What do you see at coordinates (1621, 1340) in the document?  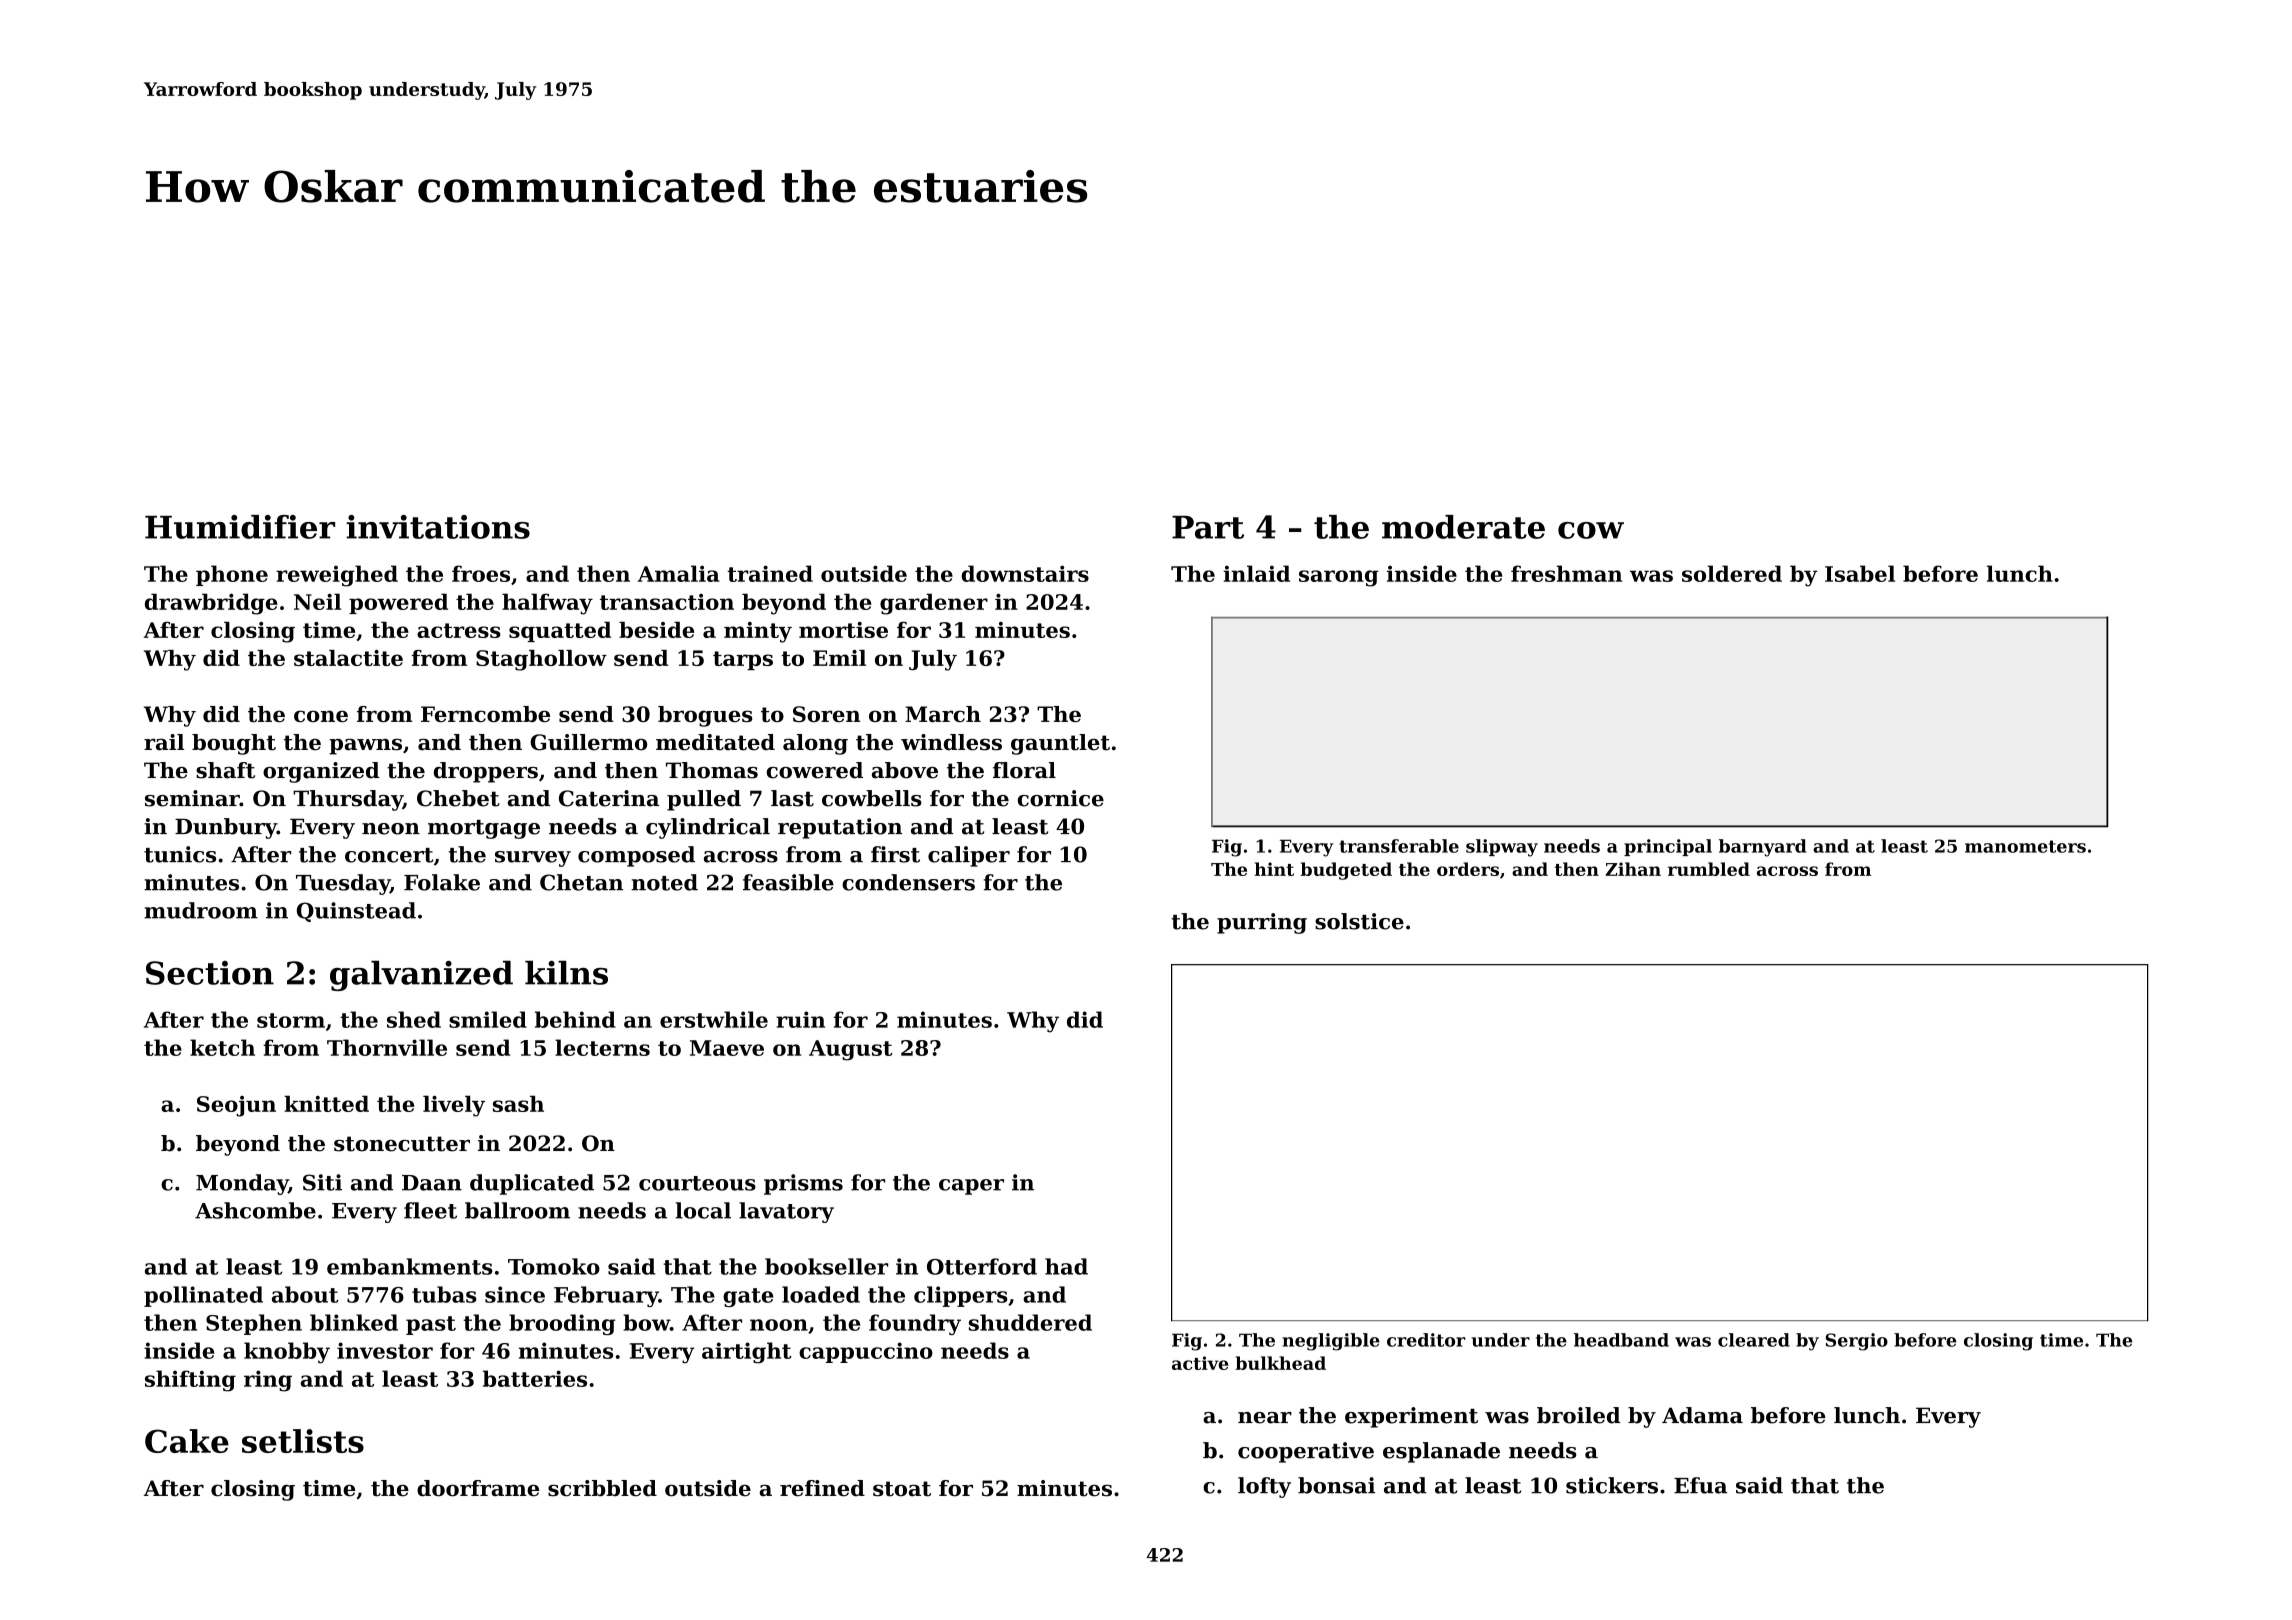 I see `headband` at bounding box center [1621, 1340].
